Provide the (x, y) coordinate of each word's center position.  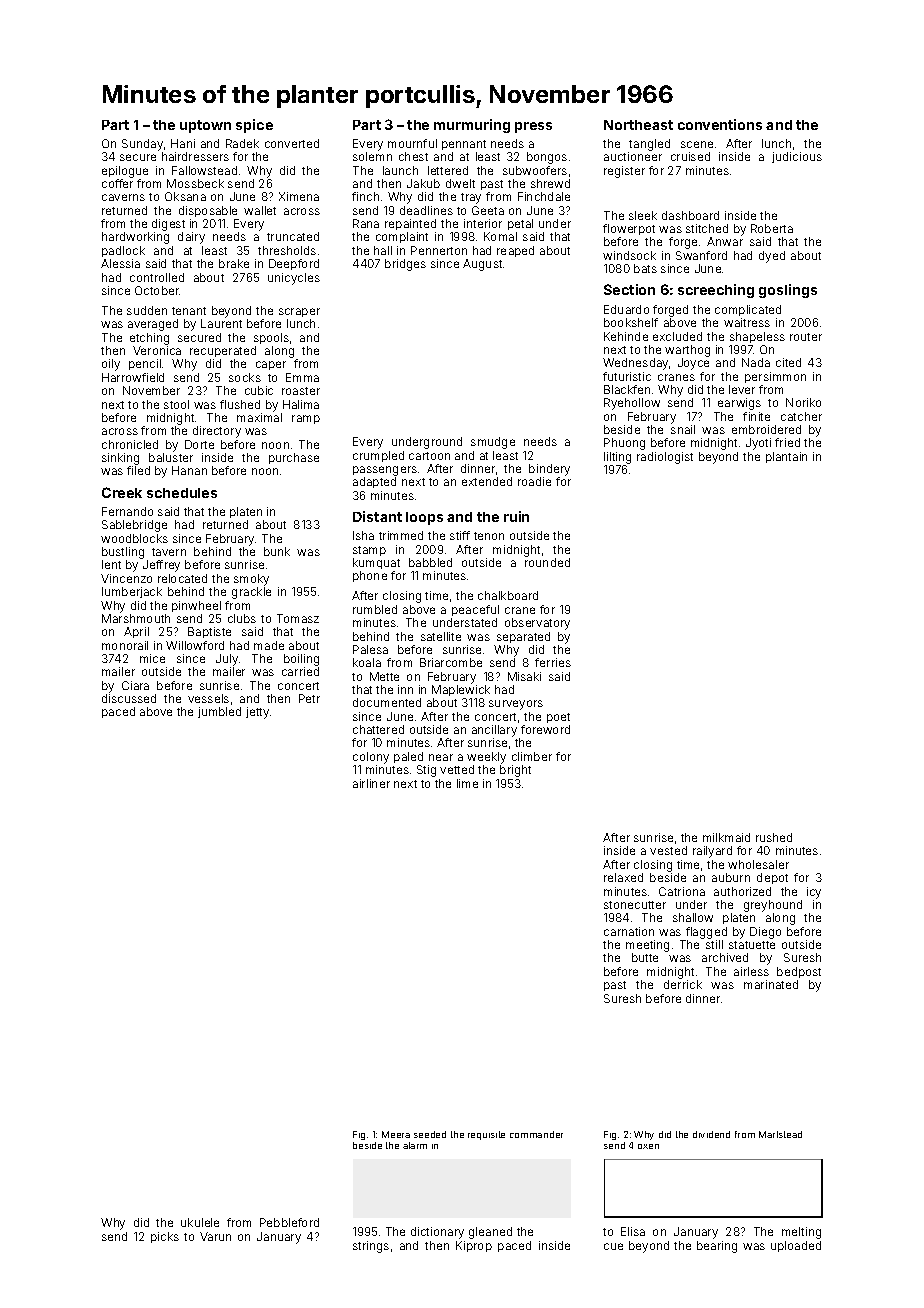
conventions (720, 124)
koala (367, 662)
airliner (371, 783)
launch (400, 170)
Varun (215, 1236)
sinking (120, 459)
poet (558, 718)
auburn (731, 877)
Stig (426, 771)
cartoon (429, 456)
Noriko (803, 402)
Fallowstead (204, 170)
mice (152, 658)
